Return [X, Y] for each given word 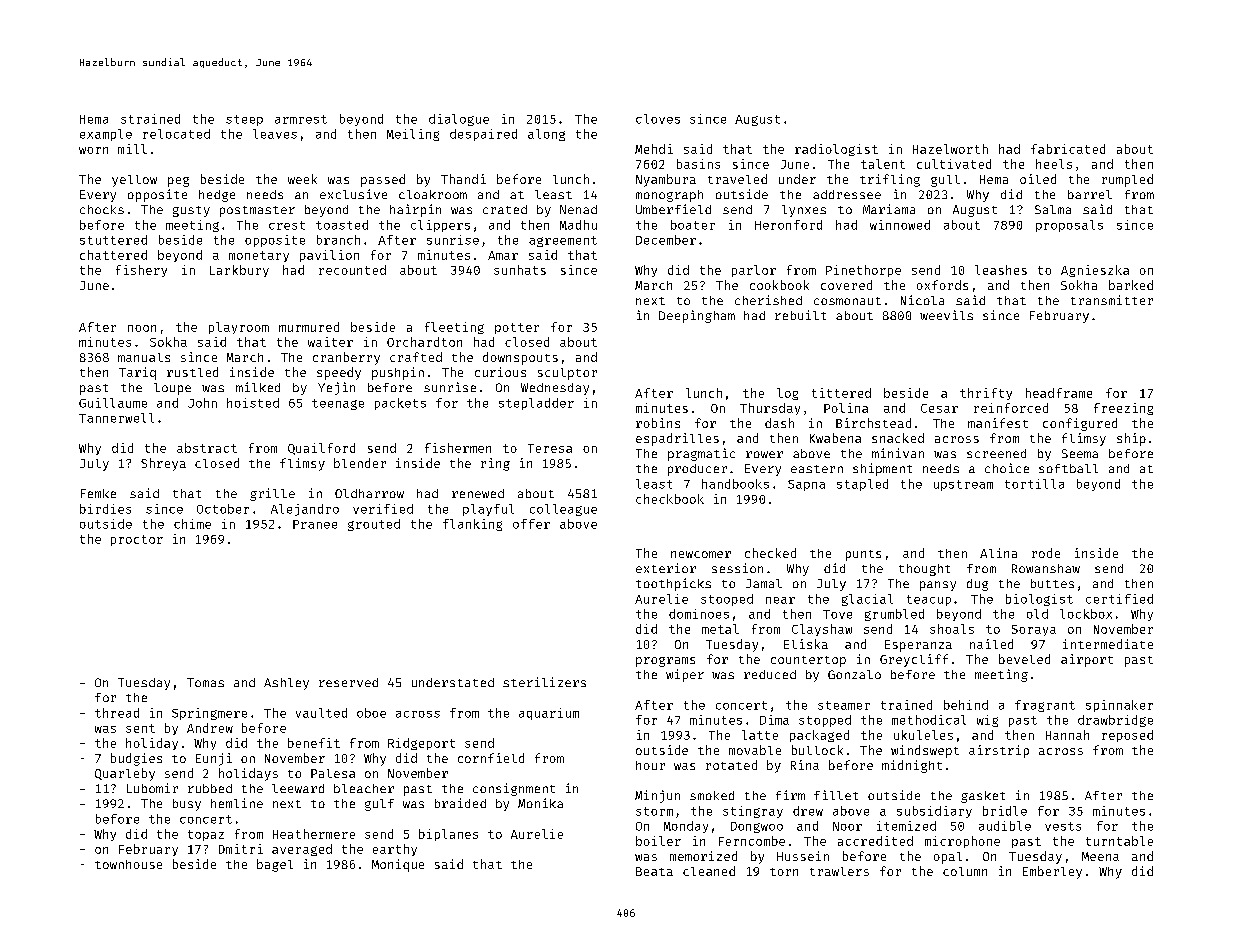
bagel [275, 865]
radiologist [836, 150]
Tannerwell [116, 418]
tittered [841, 393]
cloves [658, 119]
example [106, 135]
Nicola [922, 300]
